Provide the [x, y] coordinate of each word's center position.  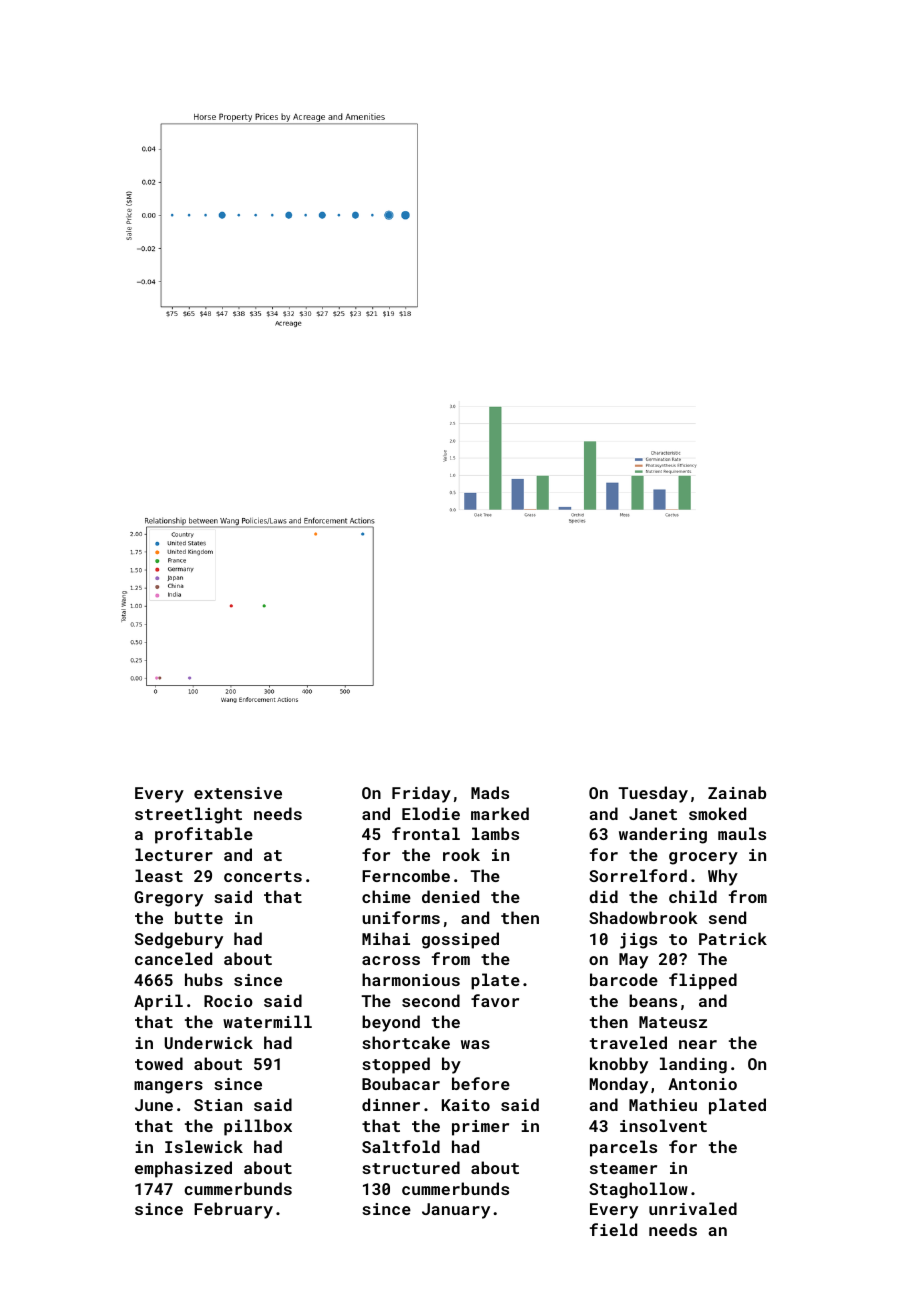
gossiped [460, 940]
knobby [619, 1065]
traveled [628, 1042]
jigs [638, 941]
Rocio [228, 1001]
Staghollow [638, 1190]
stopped [396, 1065]
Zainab [737, 792]
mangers [168, 1087]
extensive [238, 793]
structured [411, 1167]
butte [199, 917]
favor [495, 1000]
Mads [490, 792]
